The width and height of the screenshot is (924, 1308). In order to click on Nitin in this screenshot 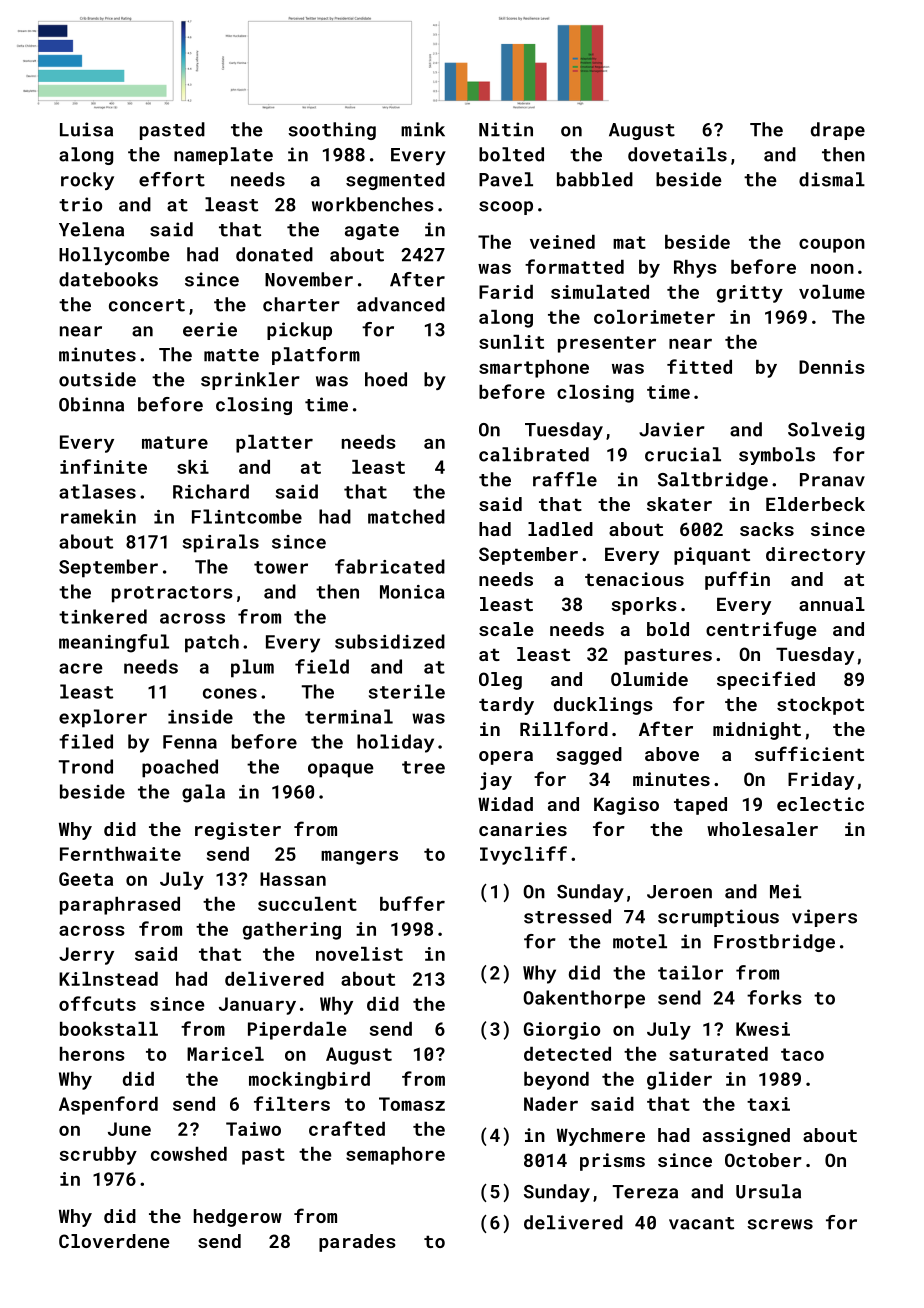, I will do `click(506, 129)`.
